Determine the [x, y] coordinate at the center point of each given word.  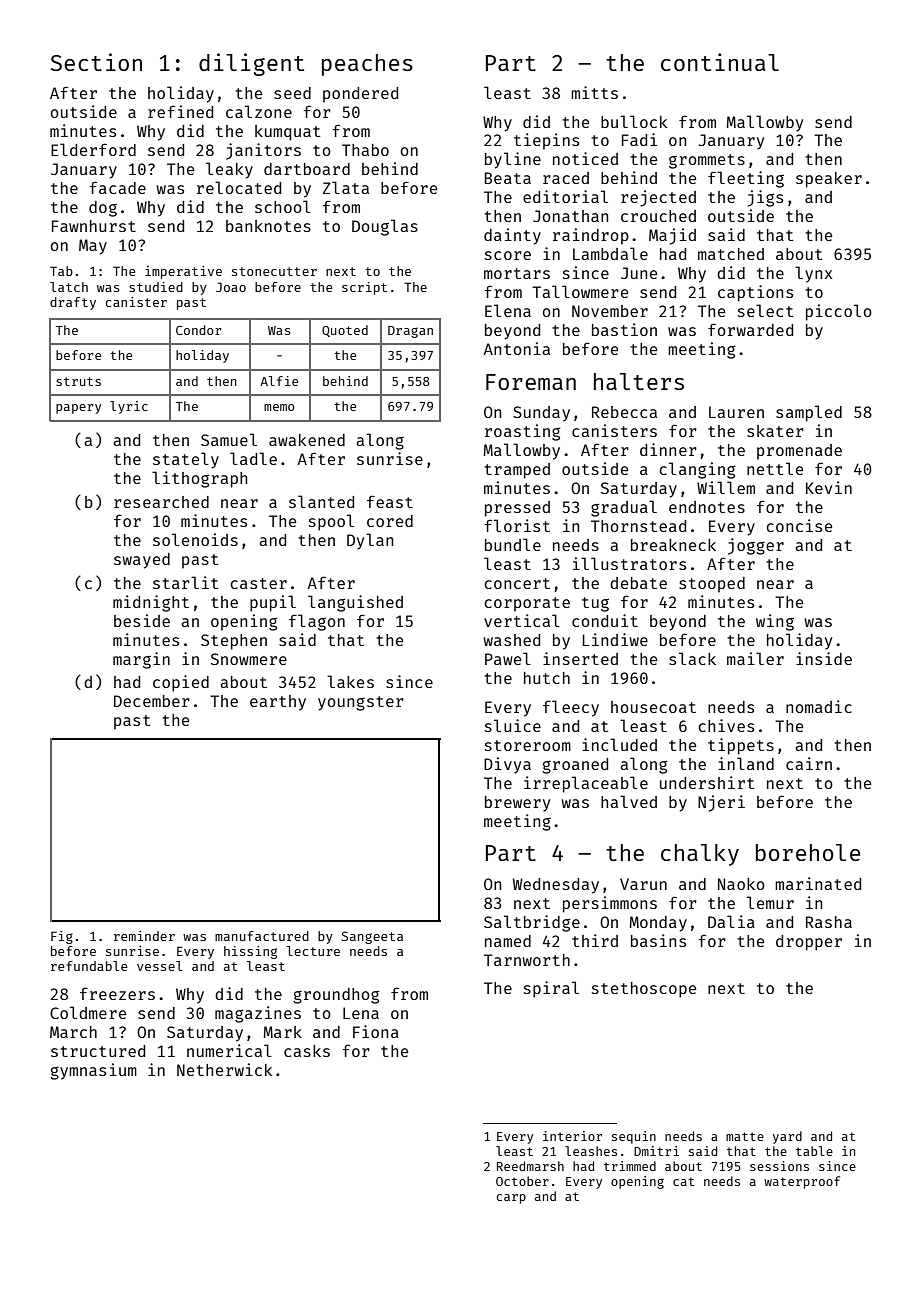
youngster [361, 703]
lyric [129, 407]
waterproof [802, 1182]
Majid [672, 236]
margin [141, 660]
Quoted [345, 331]
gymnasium [93, 1071]
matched [731, 254]
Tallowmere [580, 291]
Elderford [93, 149]
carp [511, 1199]
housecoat [653, 707]
